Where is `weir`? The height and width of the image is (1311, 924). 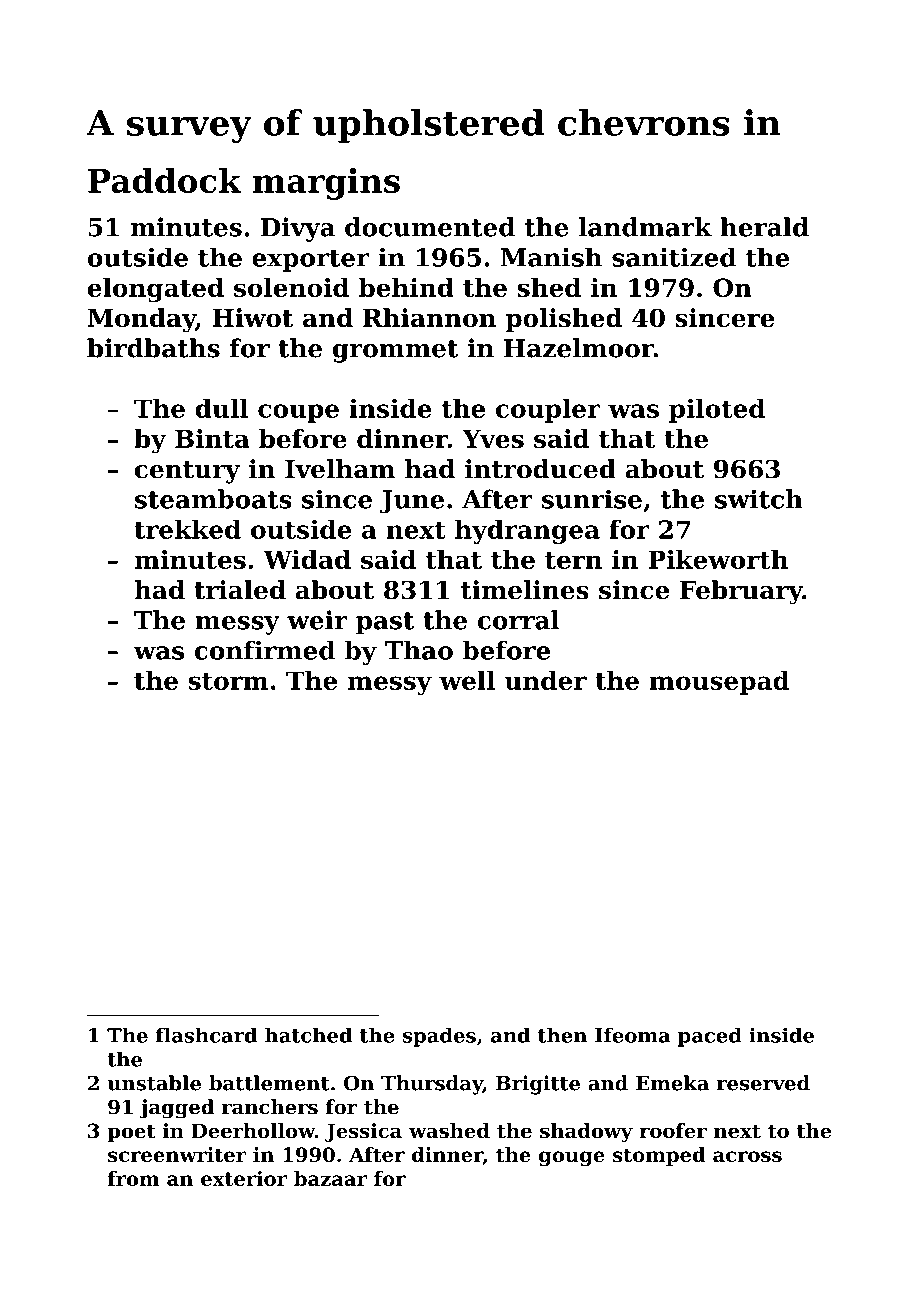 weir is located at coordinates (317, 620).
